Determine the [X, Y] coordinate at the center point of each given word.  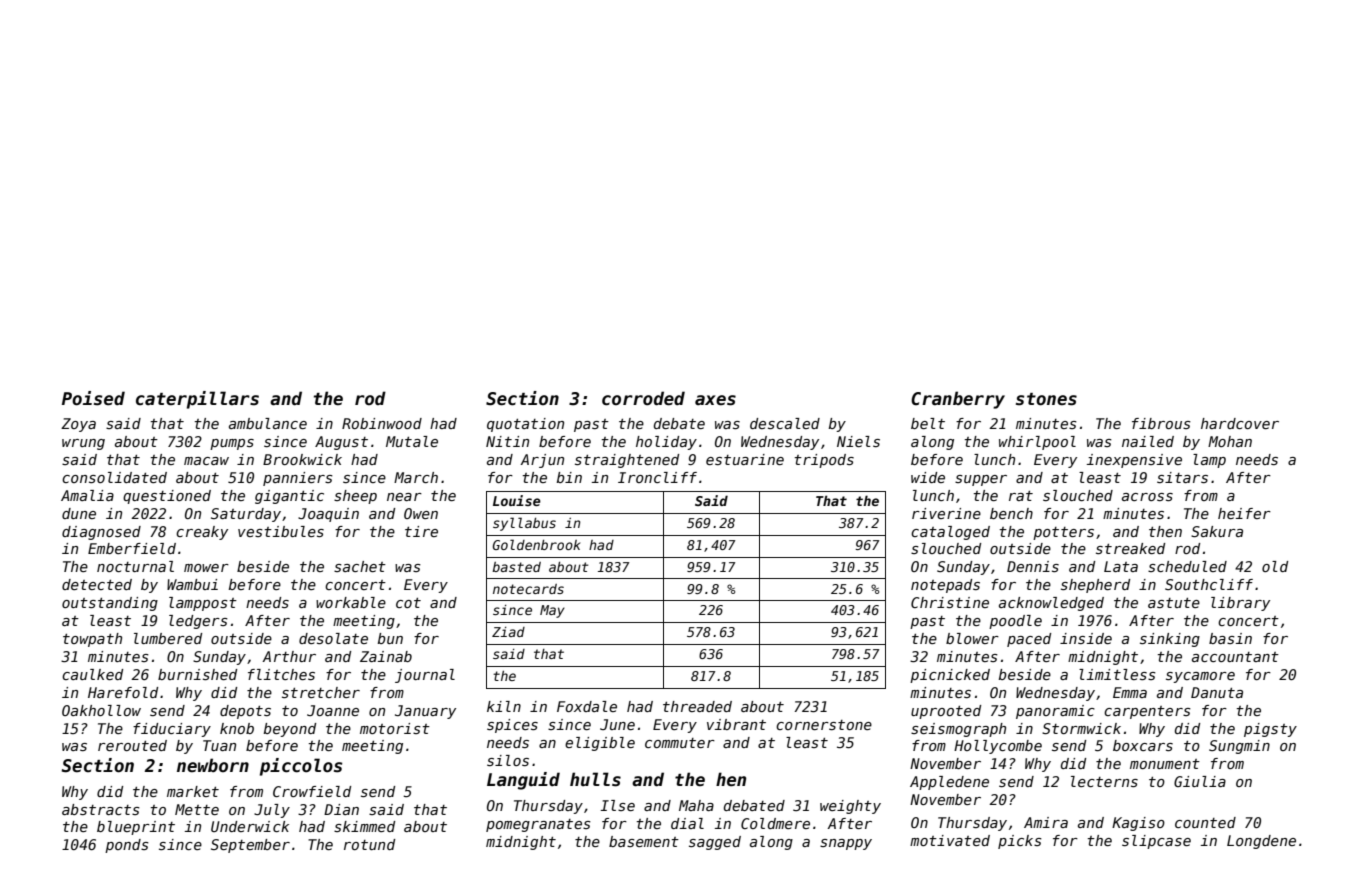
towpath [92, 640]
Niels [858, 441]
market [193, 791]
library [1240, 604]
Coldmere [775, 823]
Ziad [508, 632]
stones [1046, 399]
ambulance [268, 423]
